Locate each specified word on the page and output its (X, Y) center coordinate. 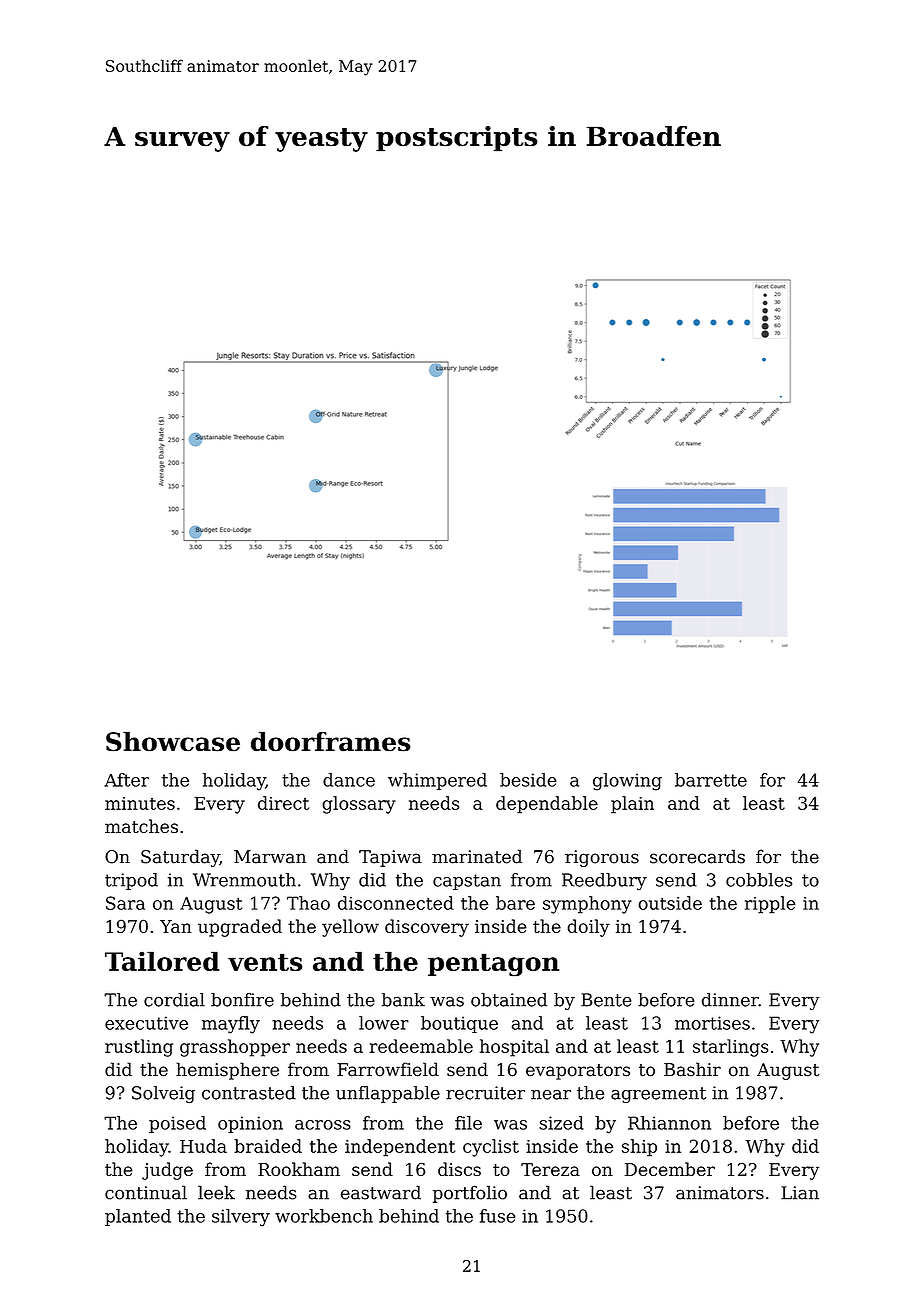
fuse (497, 1216)
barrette (711, 780)
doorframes (331, 741)
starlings (731, 1048)
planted (138, 1217)
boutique (459, 1024)
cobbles (759, 880)
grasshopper (235, 1048)
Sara (125, 903)
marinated (477, 856)
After (126, 780)
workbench (324, 1216)
